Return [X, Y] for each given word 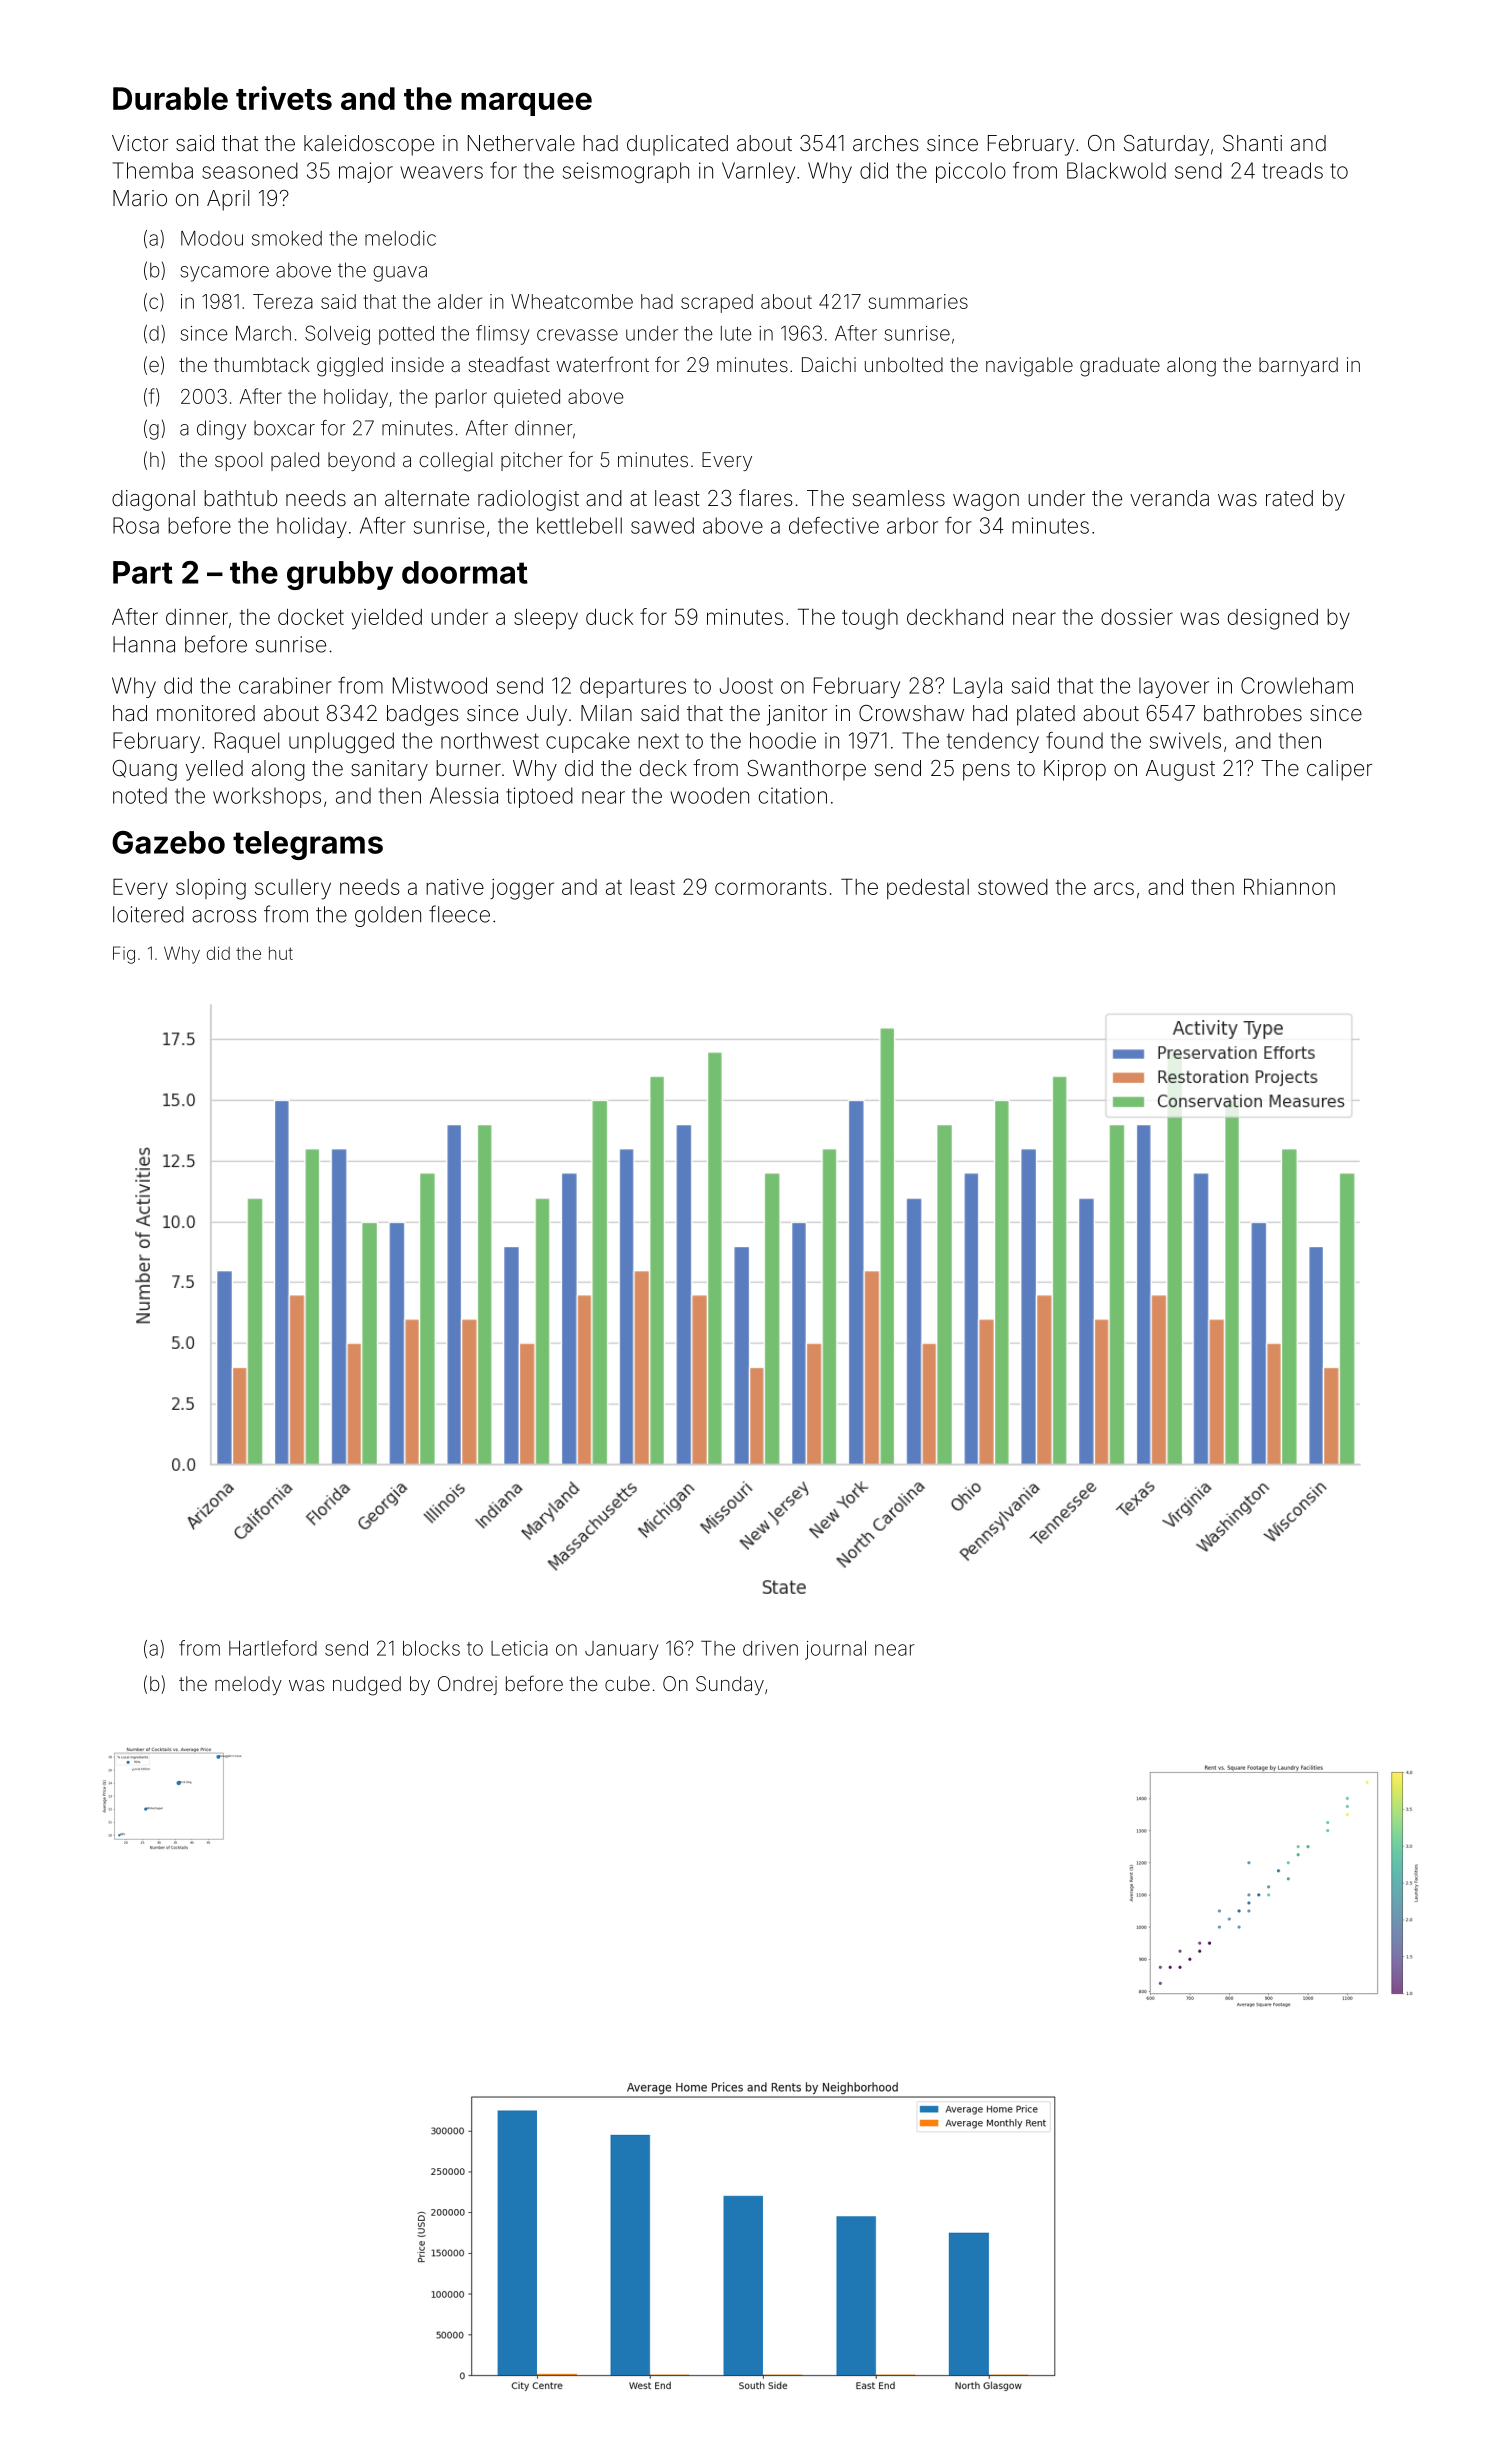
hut [281, 953]
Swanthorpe [806, 770]
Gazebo [168, 842]
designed [1273, 619]
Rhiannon [1289, 886]
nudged [367, 1686]
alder [460, 301]
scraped [717, 303]
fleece [459, 914]
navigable [1029, 367]
